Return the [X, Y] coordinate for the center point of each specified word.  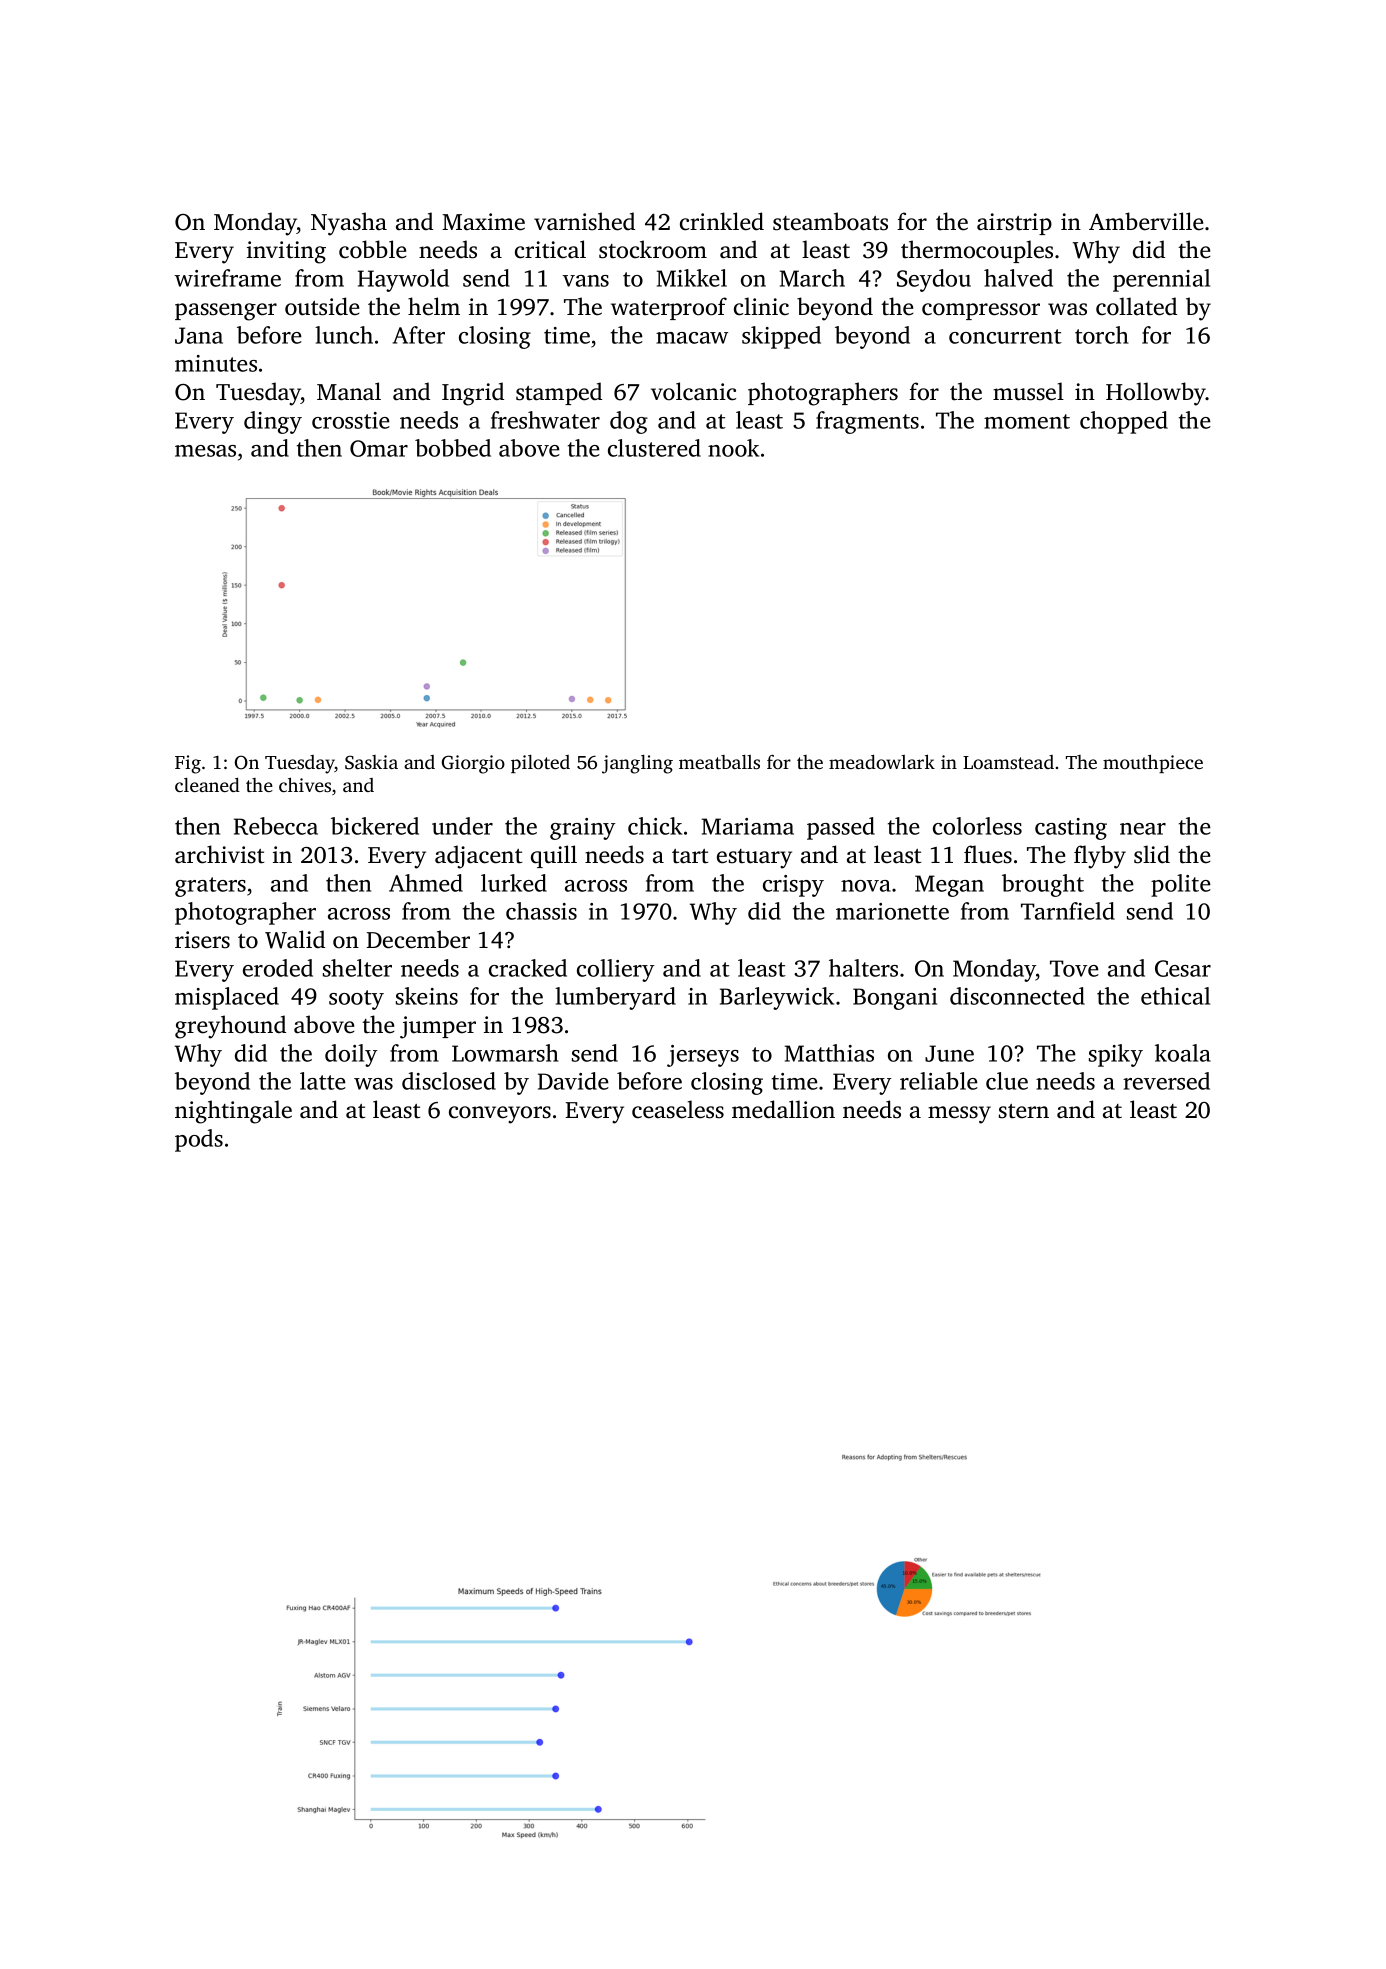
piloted [540, 764]
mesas [205, 451]
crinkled [722, 221]
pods [199, 1140]
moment [1027, 421]
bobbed [453, 448]
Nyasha [349, 224]
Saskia [371, 762]
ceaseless [678, 1109]
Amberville [1146, 221]
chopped [1124, 422]
